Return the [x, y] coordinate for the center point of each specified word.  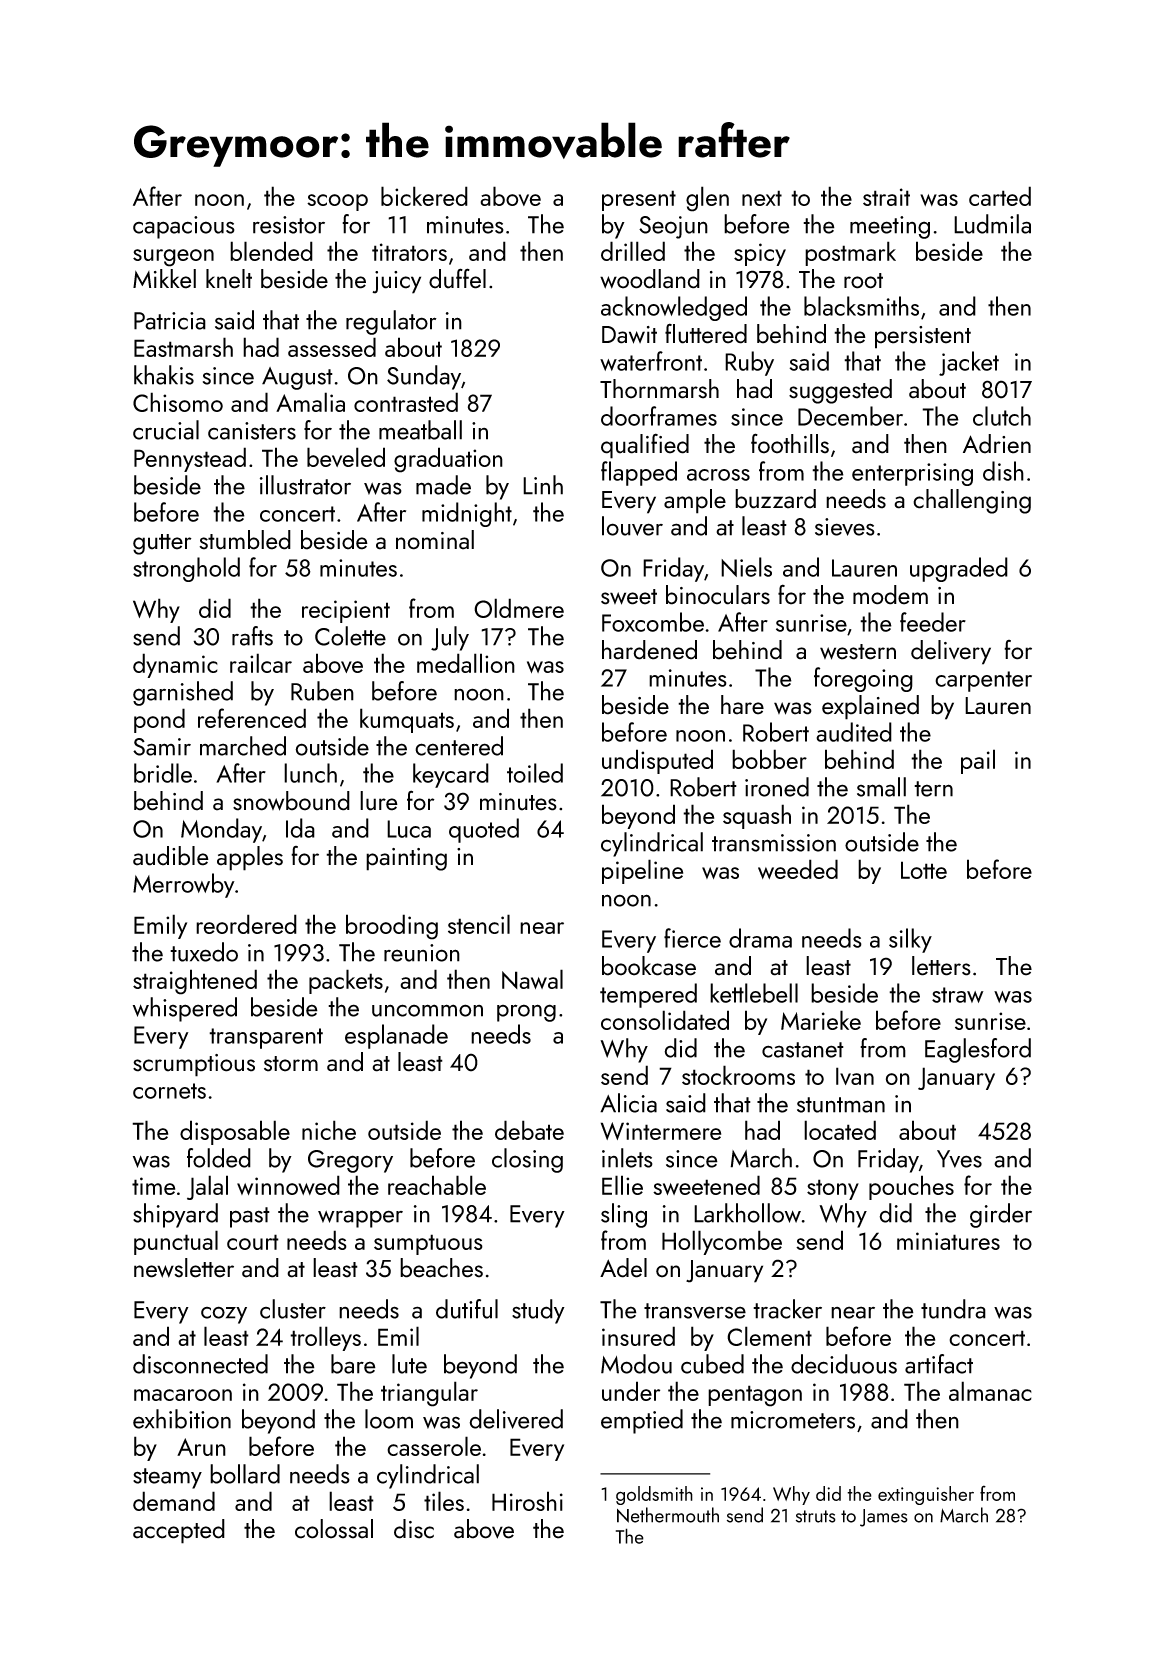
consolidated [665, 1020]
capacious [184, 227]
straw [958, 995]
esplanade [396, 1036]
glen [707, 199]
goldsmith [654, 1495]
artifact [939, 1364]
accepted [179, 1531]
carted [1000, 196]
